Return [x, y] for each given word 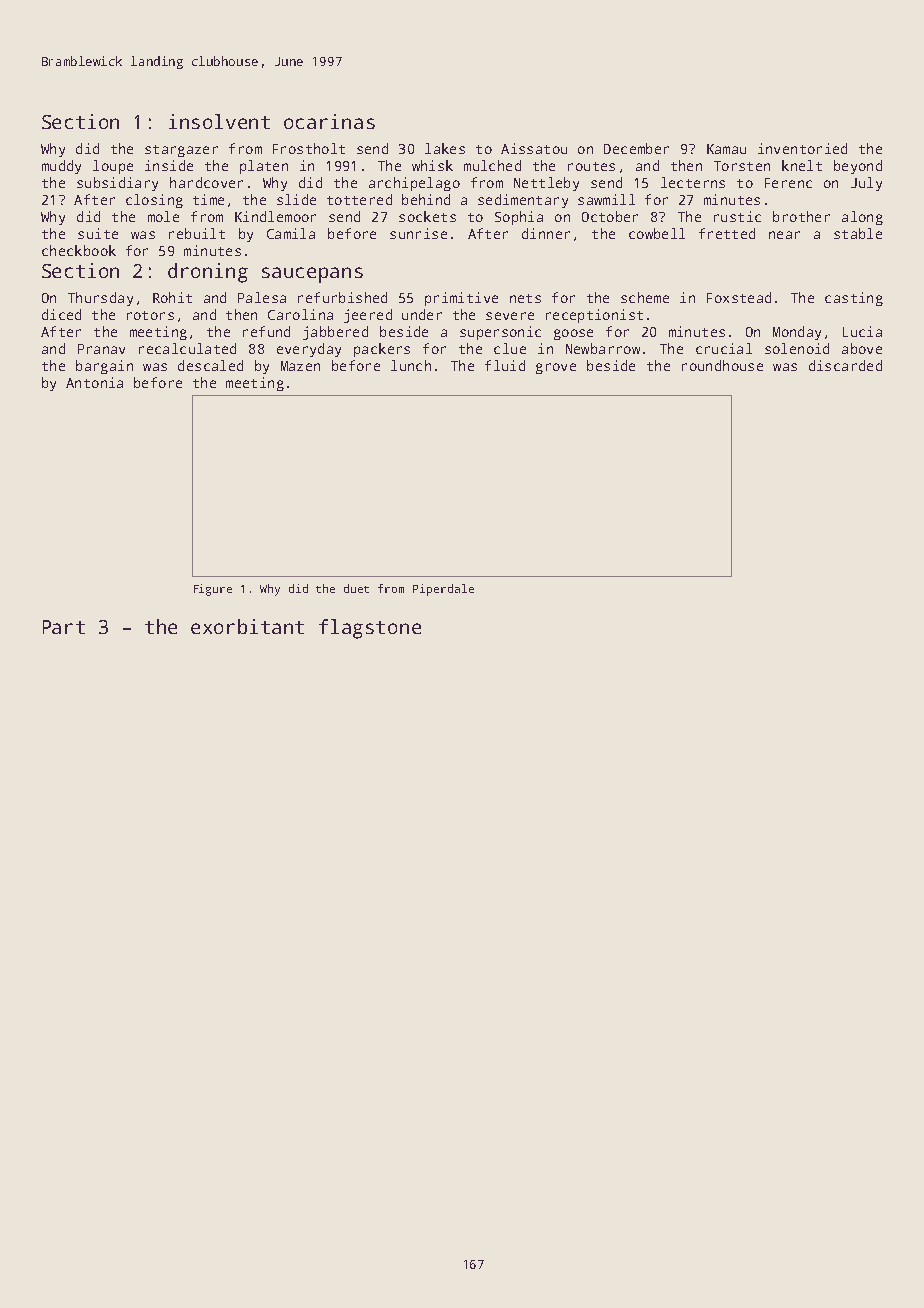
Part [64, 627]
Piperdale [443, 590]
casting [854, 299]
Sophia [519, 218]
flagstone [370, 629]
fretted [727, 233]
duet [356, 588]
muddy [61, 167]
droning [208, 273]
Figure [213, 590]
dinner [546, 233]
